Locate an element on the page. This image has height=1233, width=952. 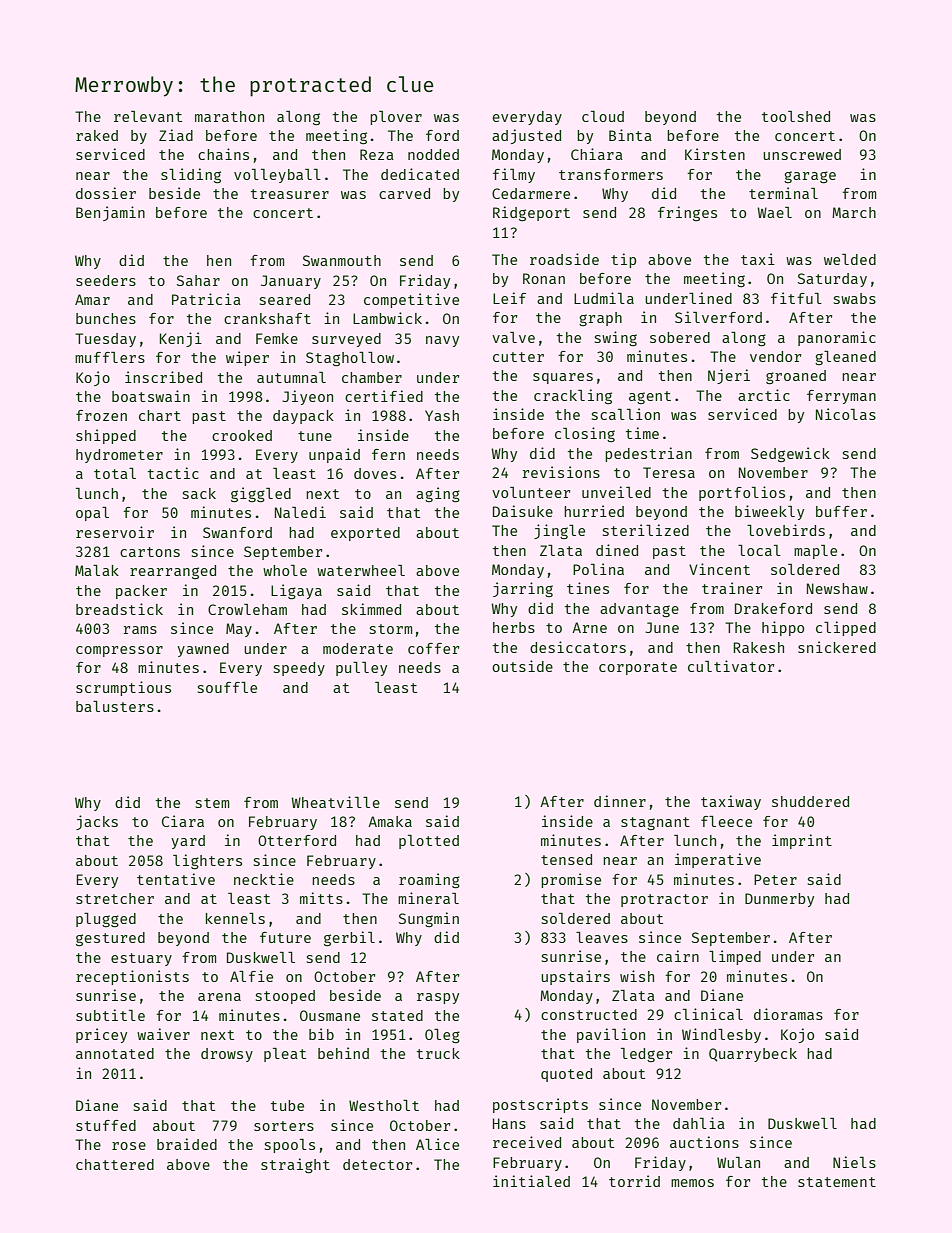
mitts is located at coordinates (321, 898).
